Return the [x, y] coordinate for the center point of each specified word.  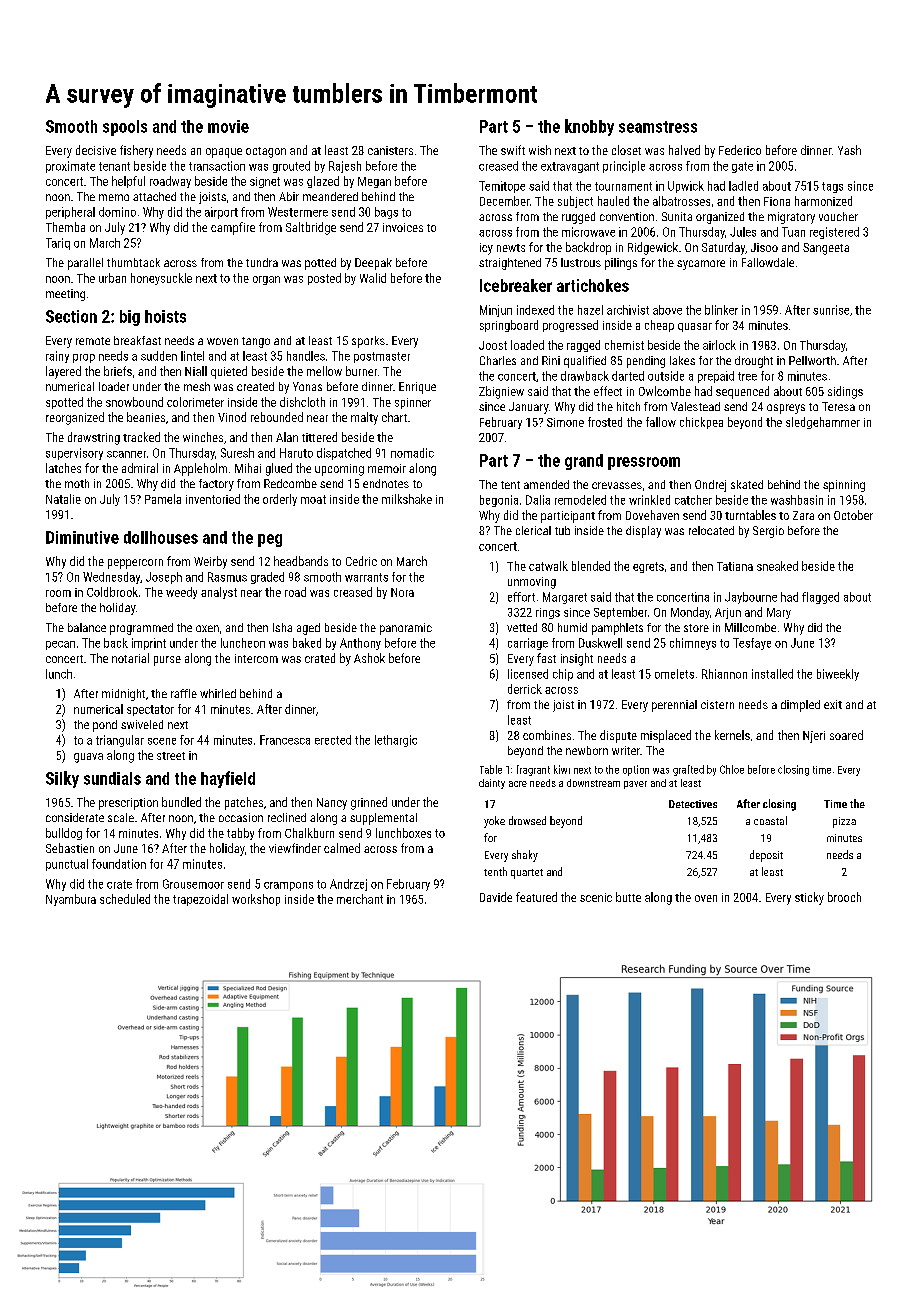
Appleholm [200, 469]
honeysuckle [161, 279]
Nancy [332, 804]
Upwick [686, 187]
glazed [323, 182]
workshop [256, 900]
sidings [845, 392]
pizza [844, 822]
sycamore [701, 265]
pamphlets [617, 629]
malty [364, 418]
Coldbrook [112, 592]
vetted [522, 627]
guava [88, 758]
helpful [128, 182]
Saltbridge [311, 228]
